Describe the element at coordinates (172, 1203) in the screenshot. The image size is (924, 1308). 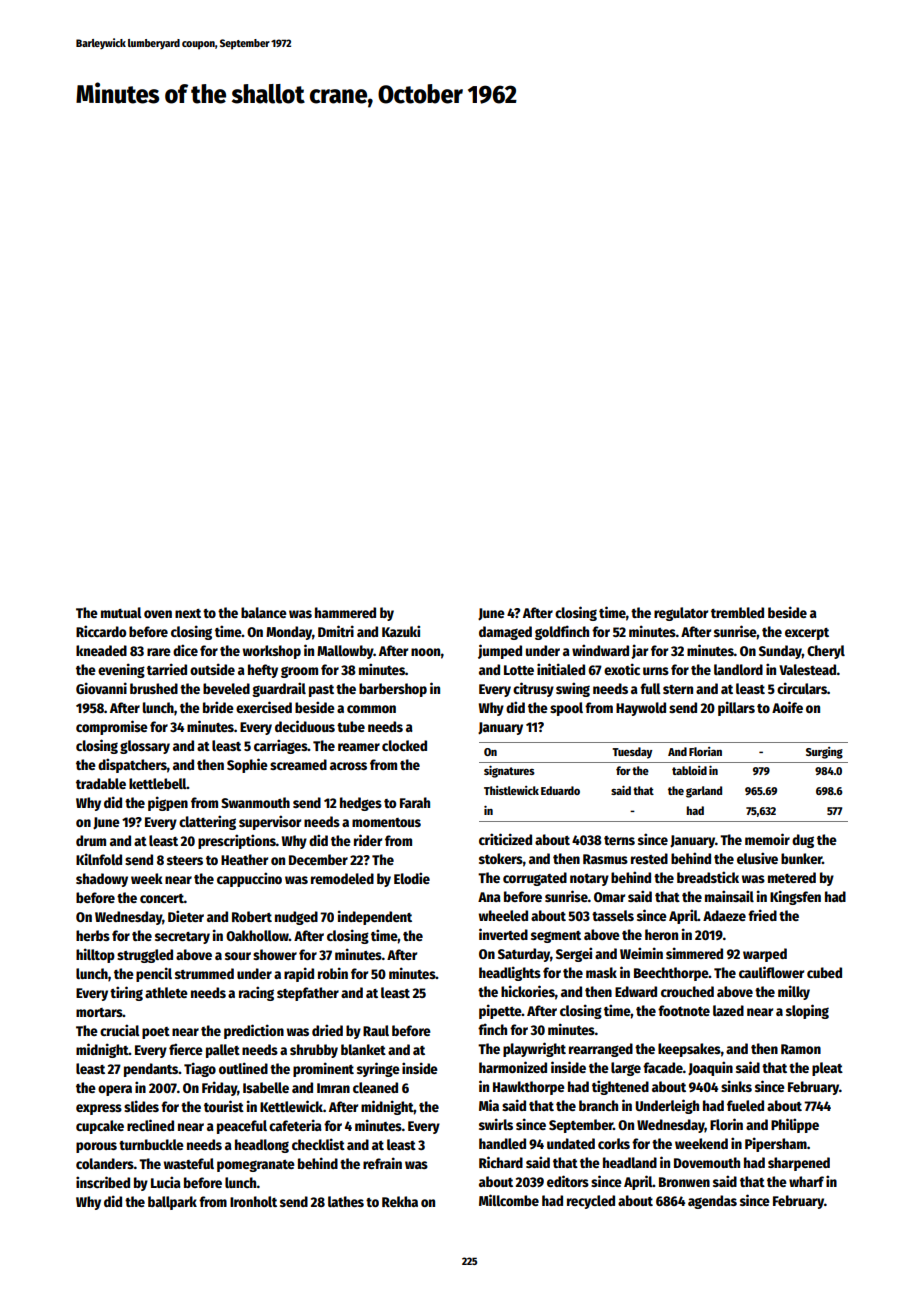
I see `ballpark` at that location.
